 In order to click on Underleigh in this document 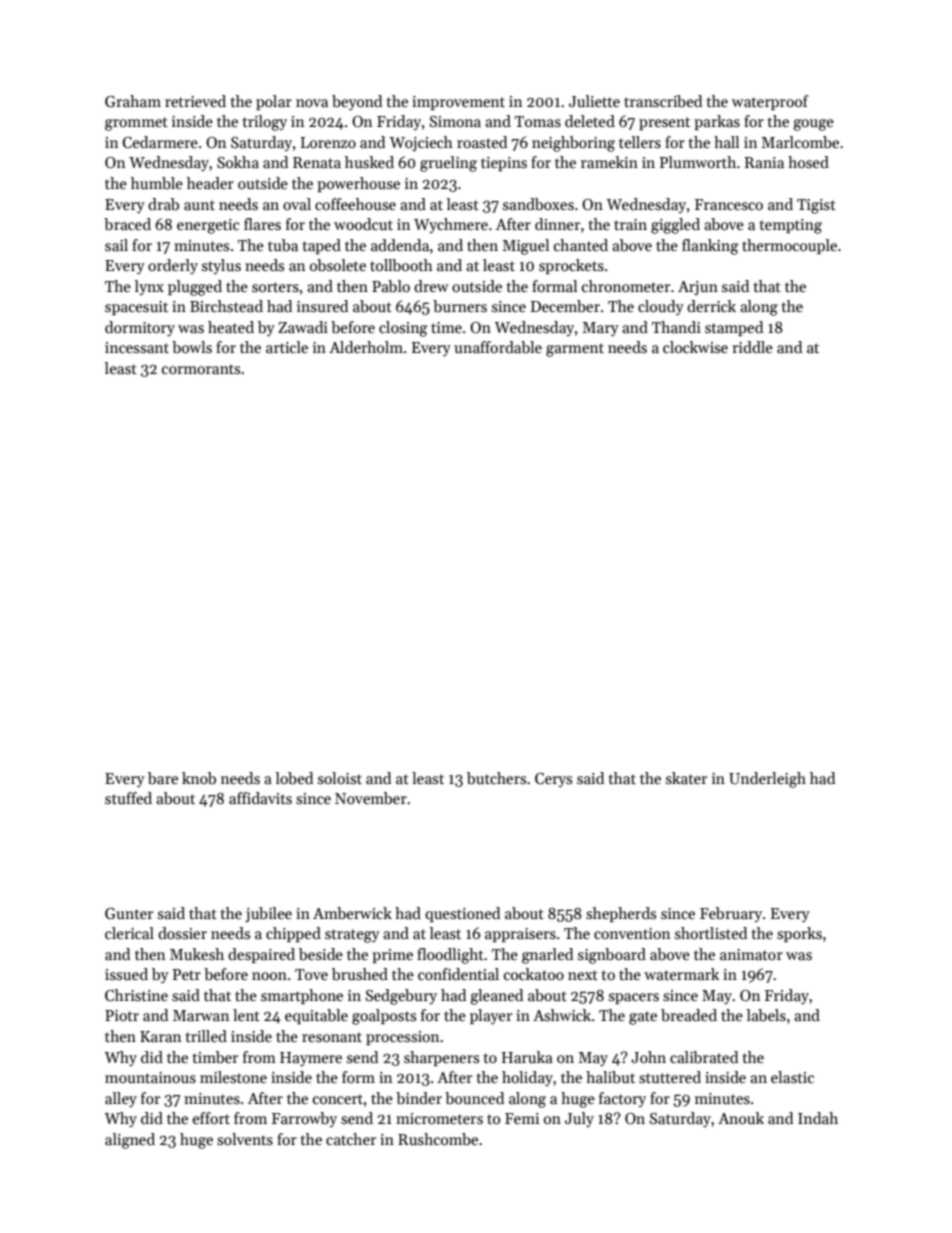, I will do `click(767, 780)`.
